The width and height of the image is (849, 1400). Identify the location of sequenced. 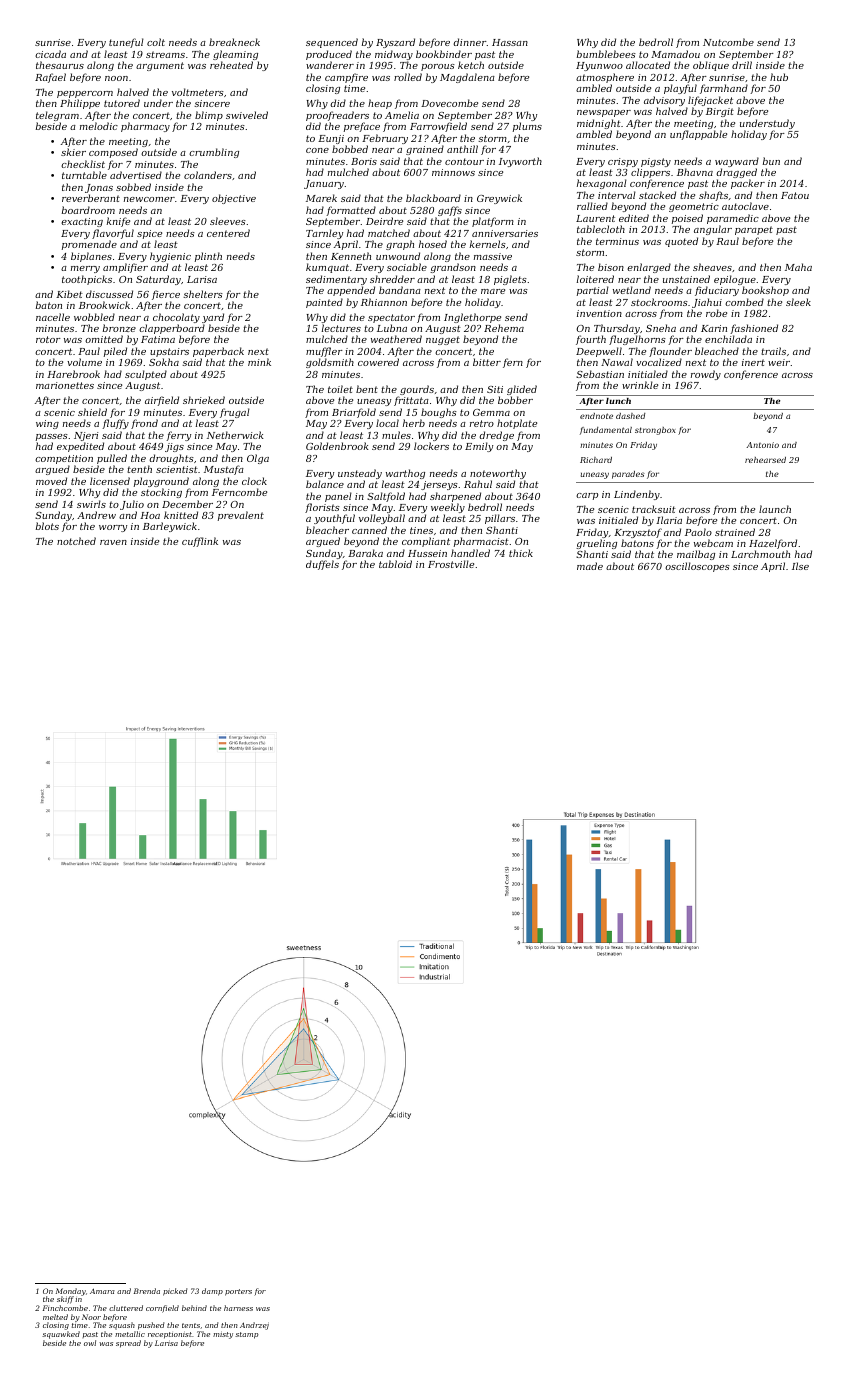
(332, 43).
